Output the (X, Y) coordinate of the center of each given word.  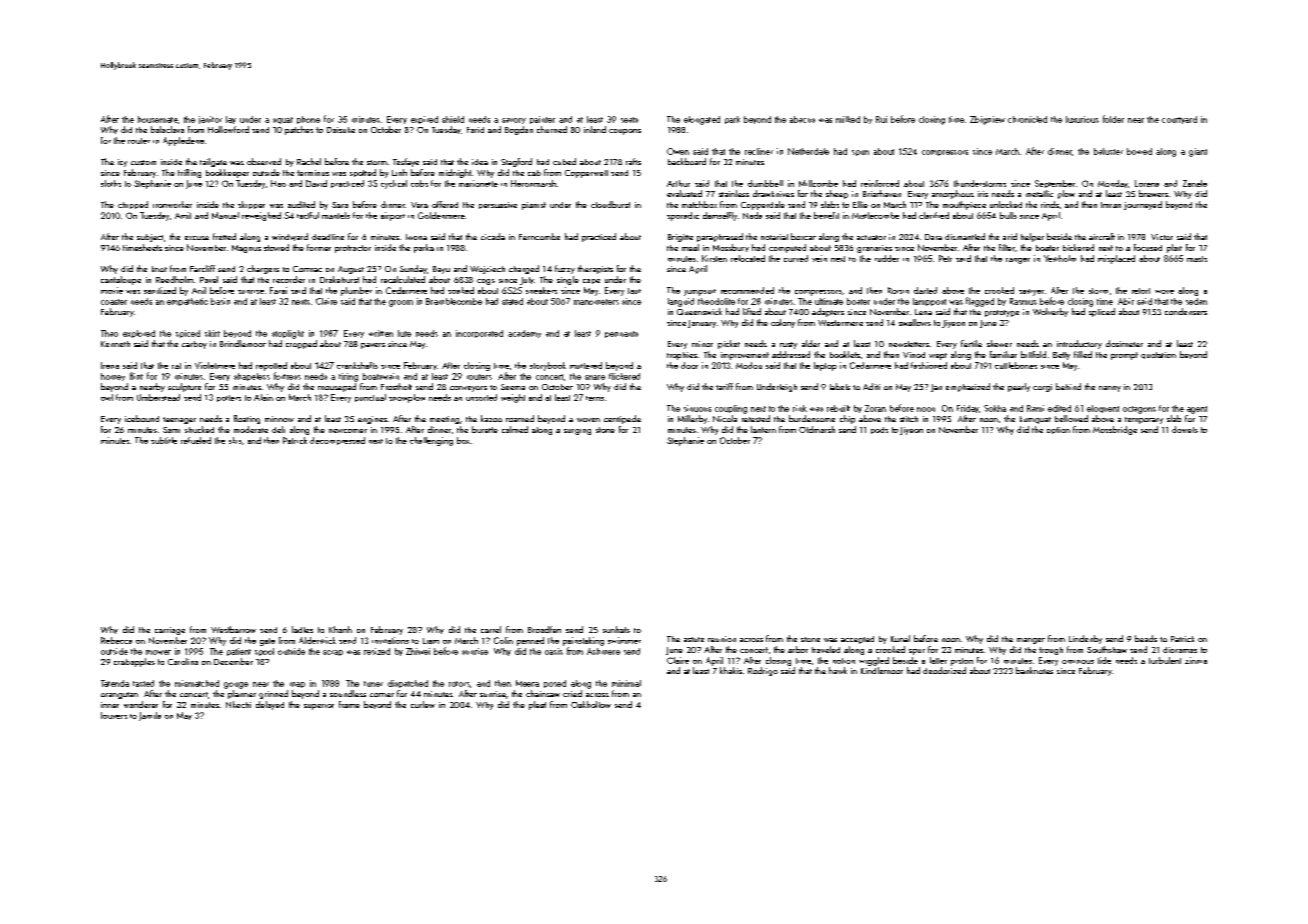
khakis (731, 670)
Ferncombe (539, 236)
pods (879, 430)
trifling (189, 173)
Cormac (307, 269)
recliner (759, 151)
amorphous (953, 194)
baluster (1108, 151)
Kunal (900, 638)
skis (235, 440)
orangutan (119, 695)
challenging (431, 441)
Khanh (340, 629)
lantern (763, 429)
